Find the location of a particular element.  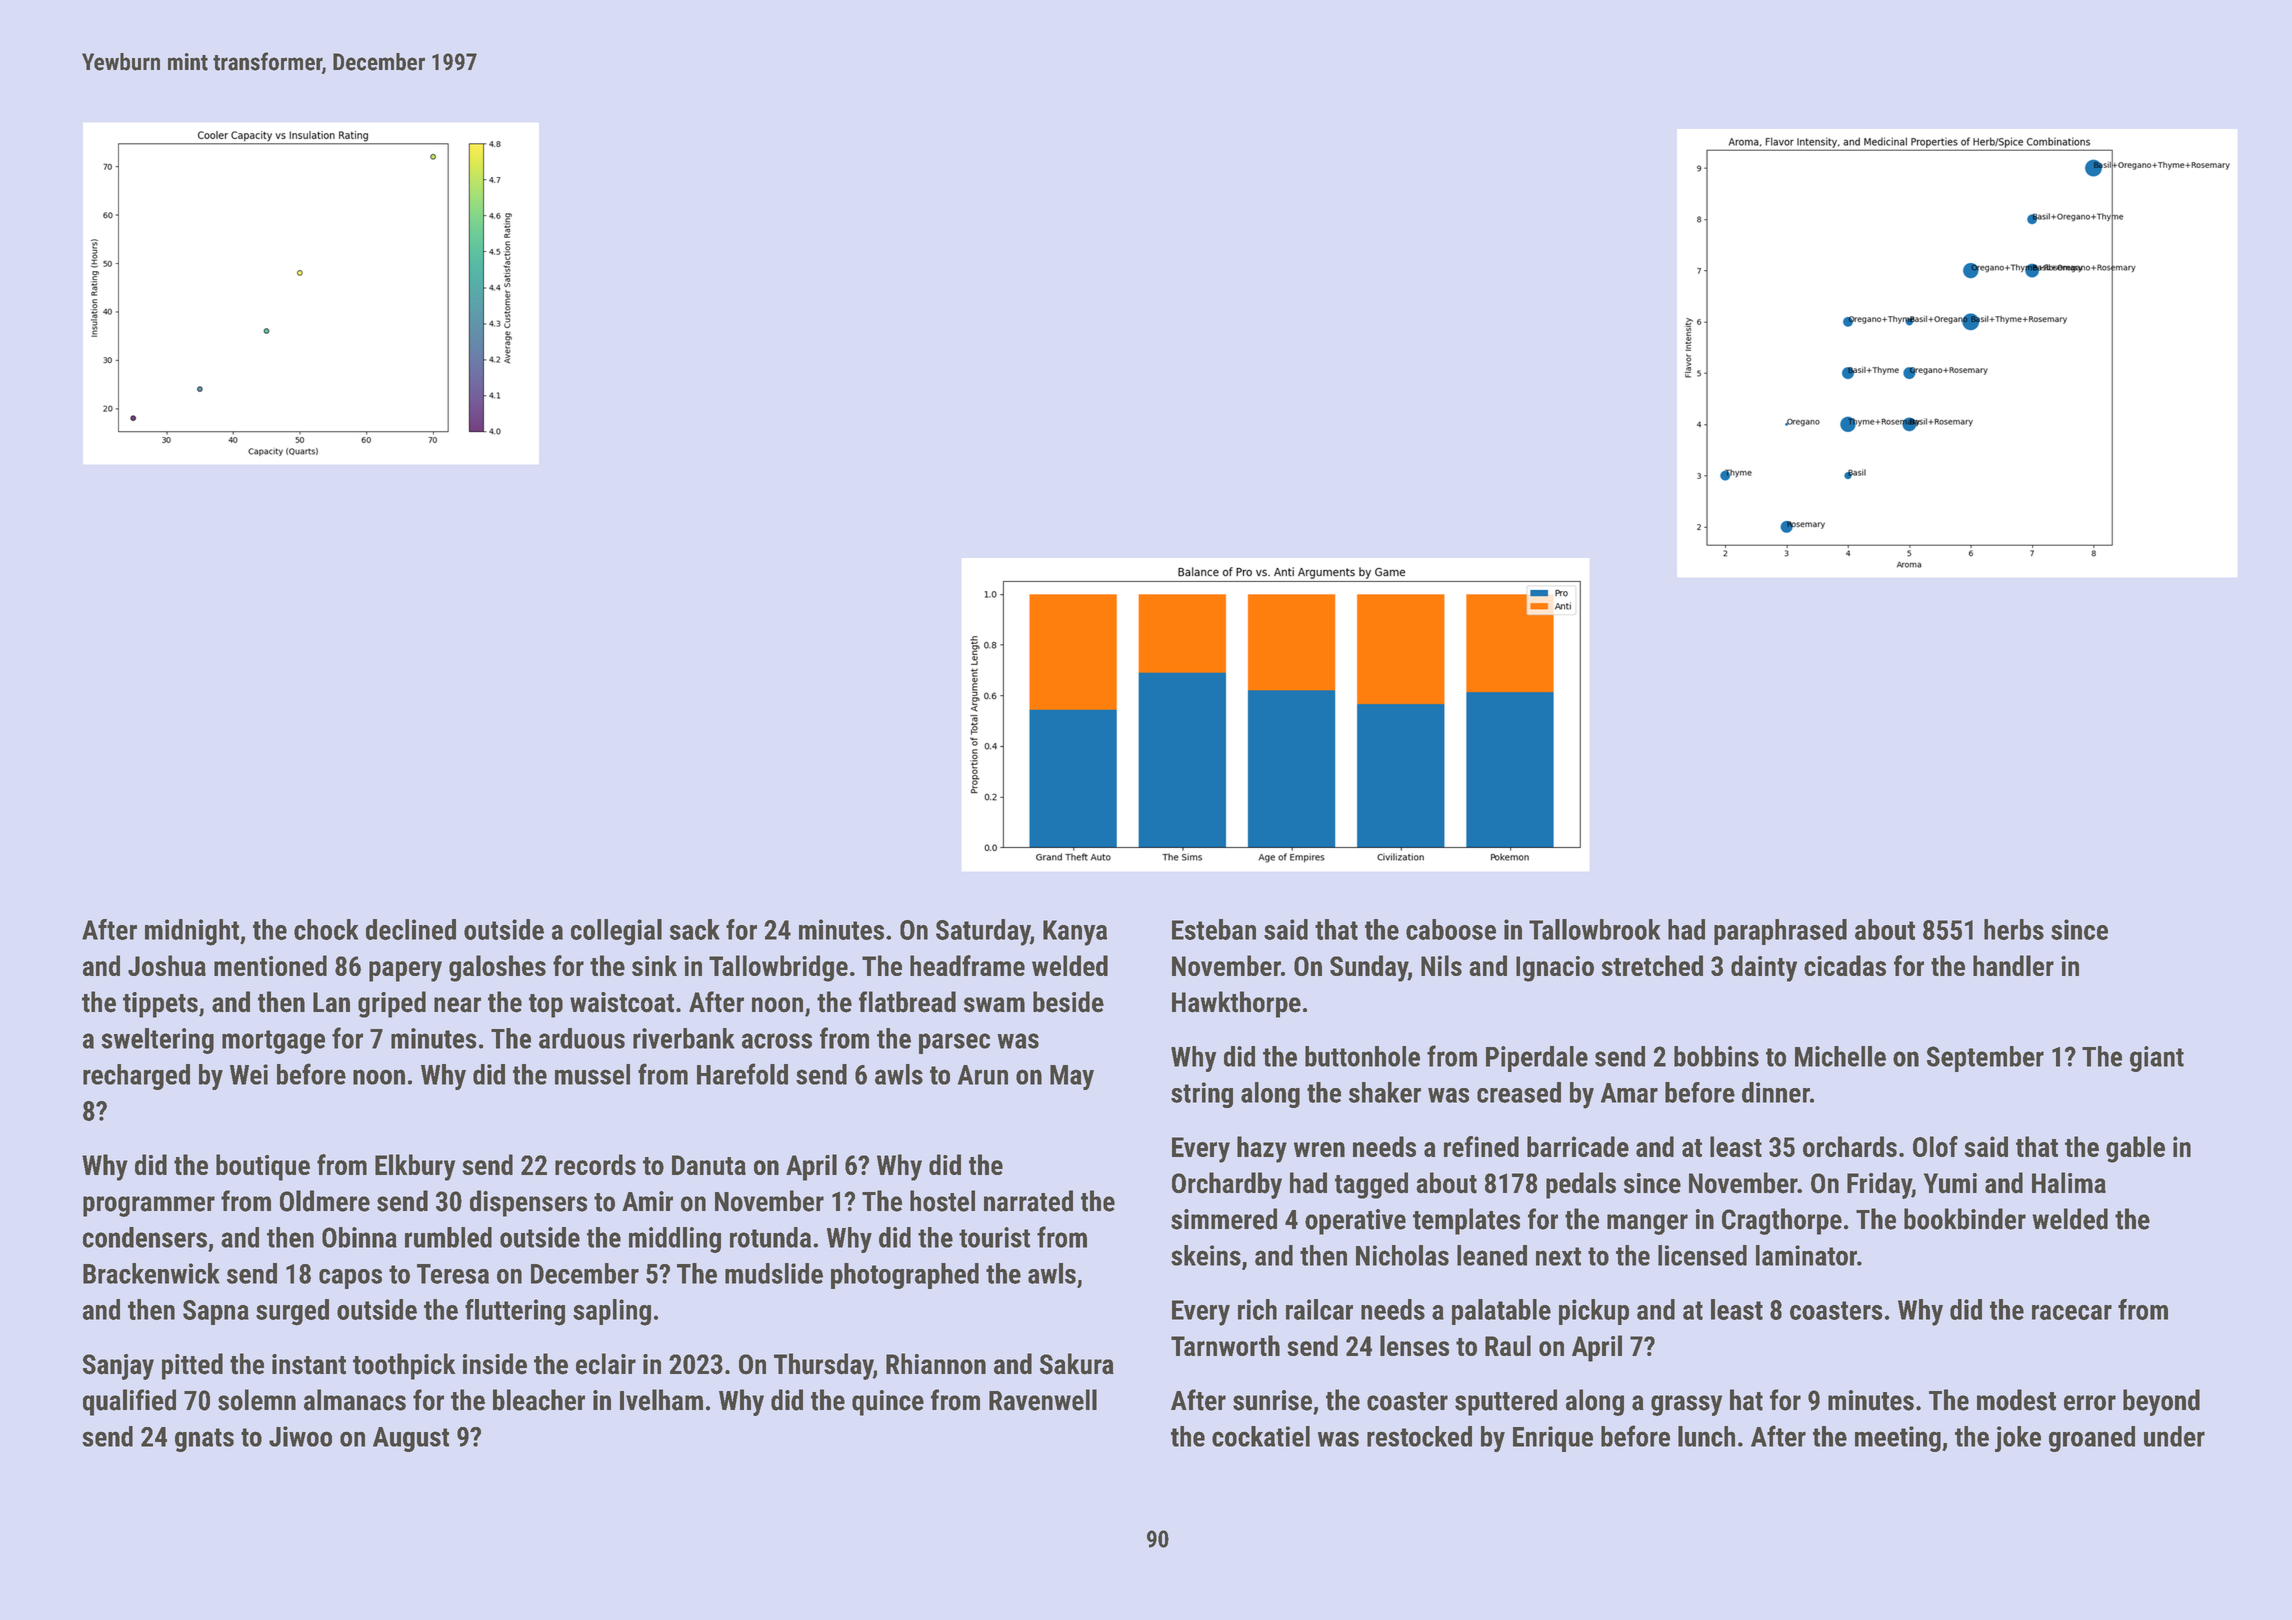

flatbread is located at coordinates (907, 1002).
